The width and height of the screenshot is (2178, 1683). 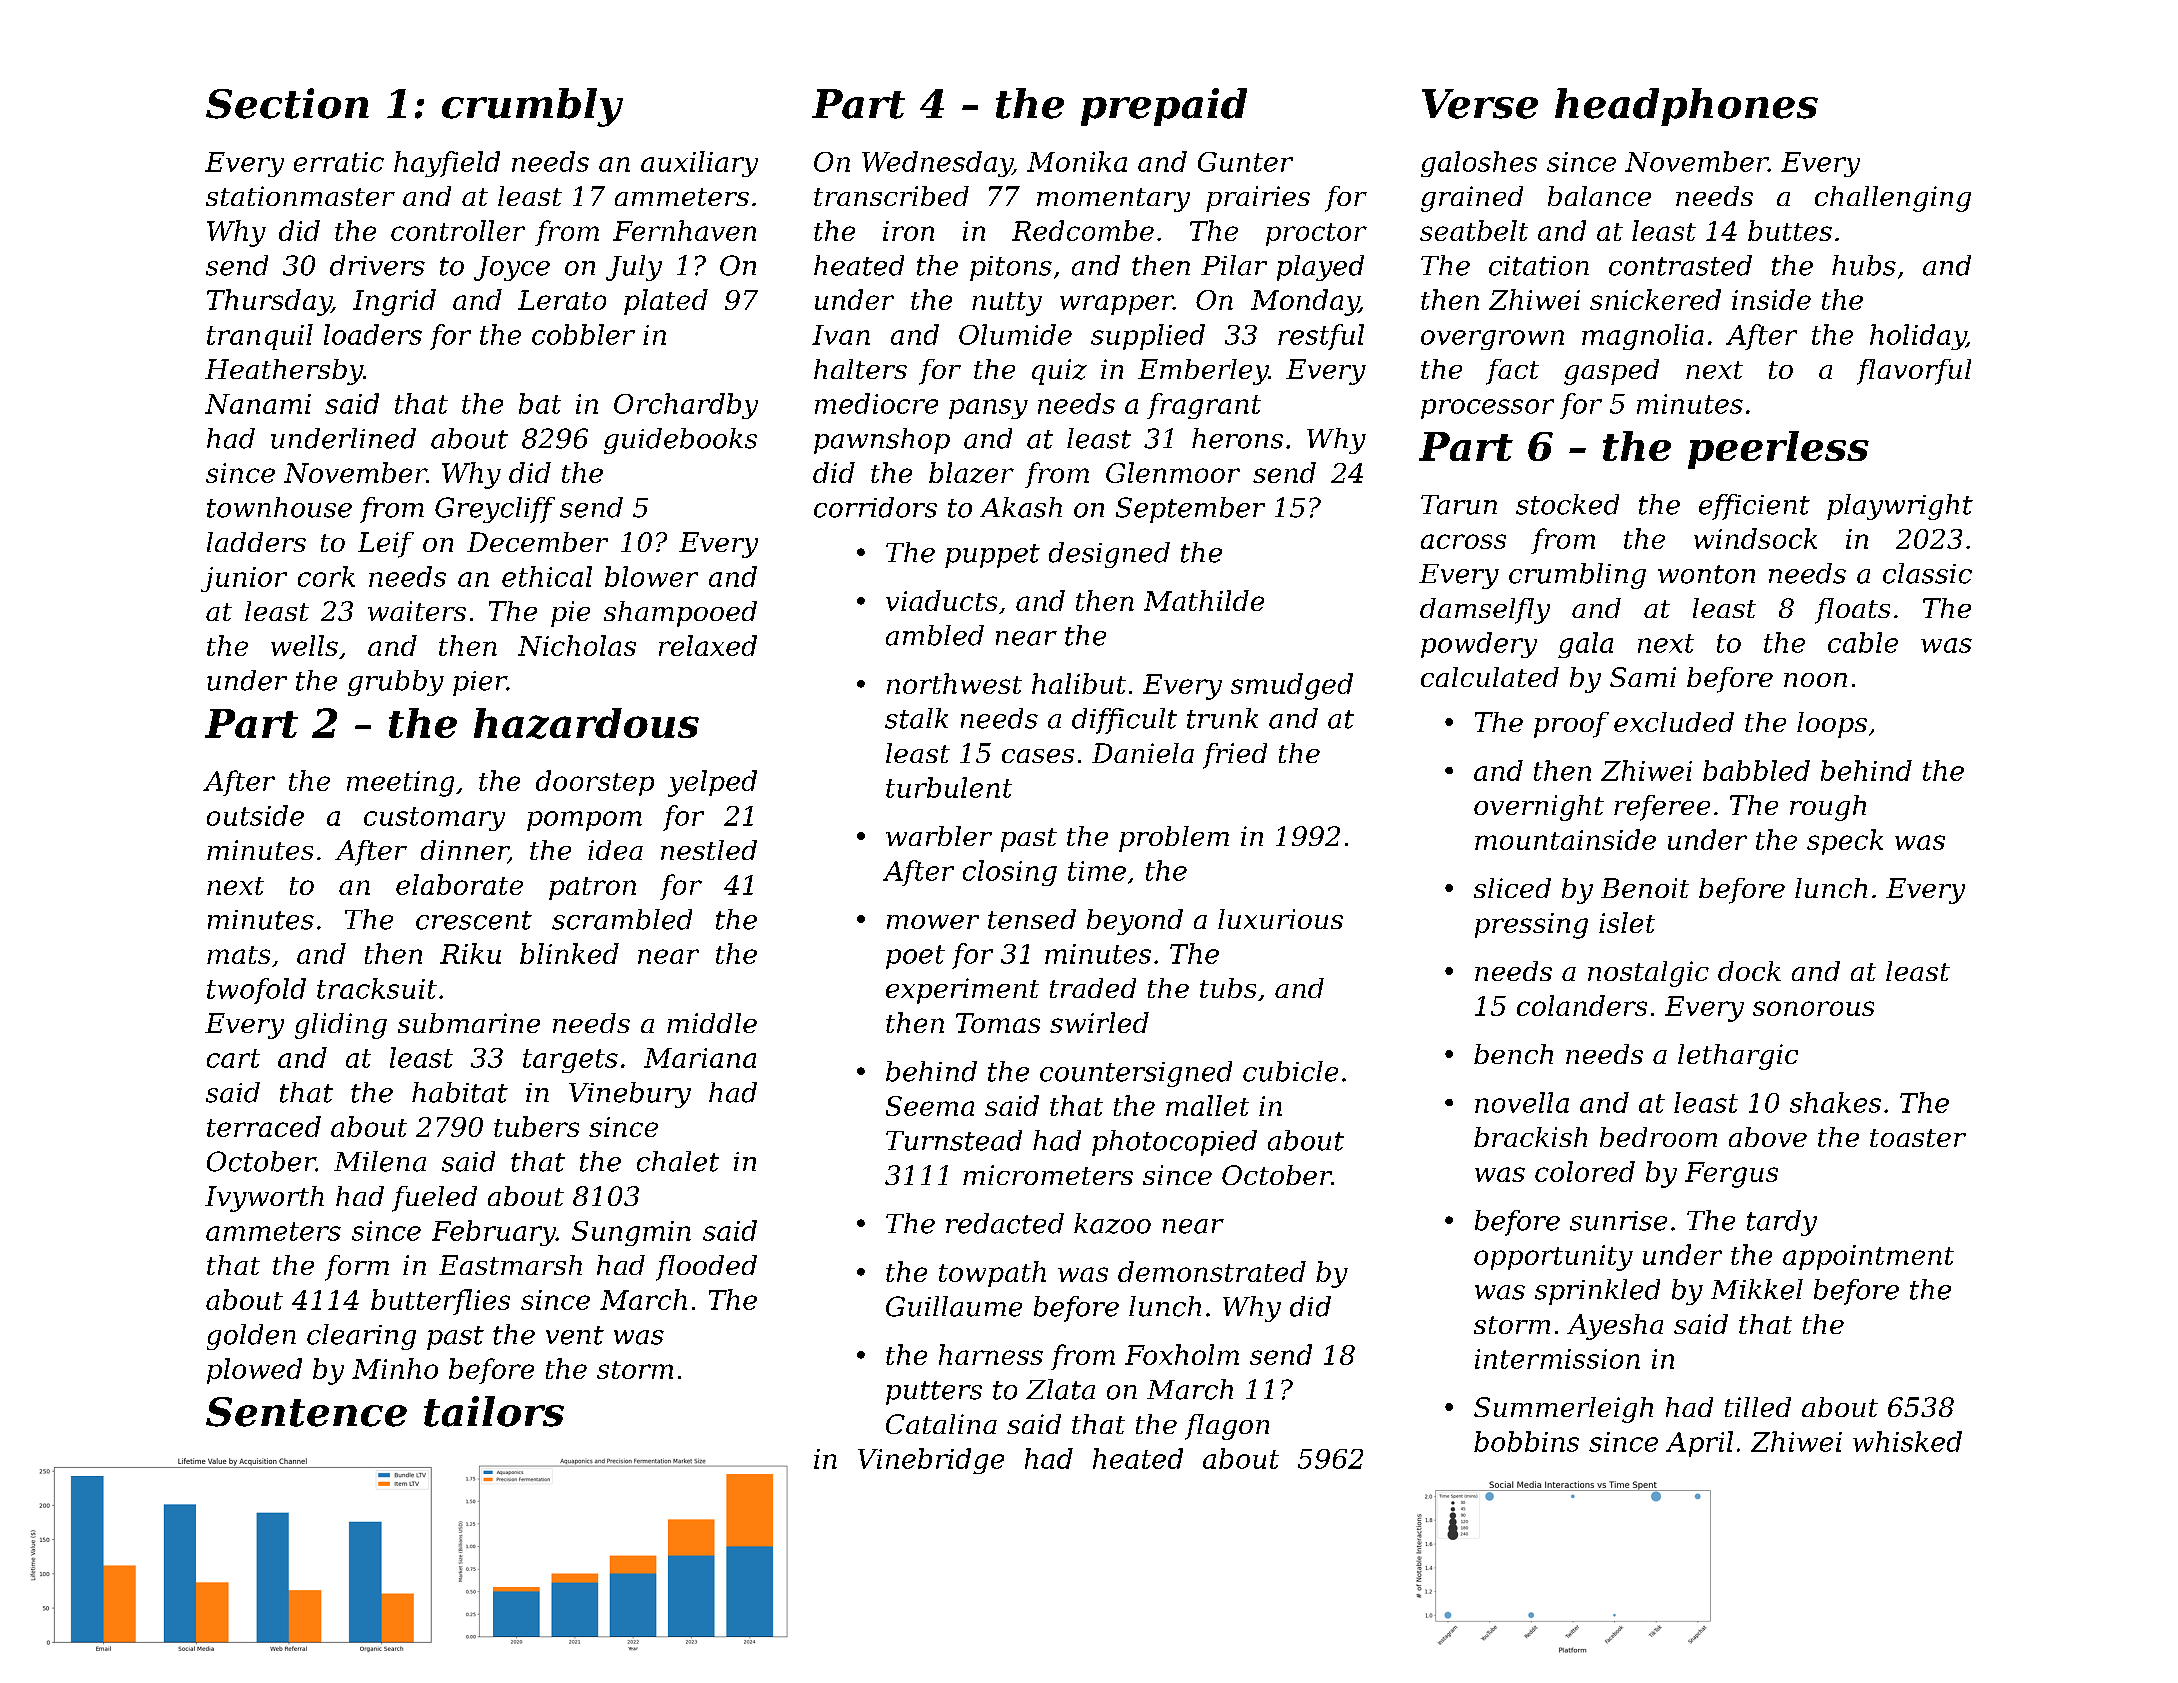 What do you see at coordinates (1015, 334) in the screenshot?
I see `Olumide` at bounding box center [1015, 334].
